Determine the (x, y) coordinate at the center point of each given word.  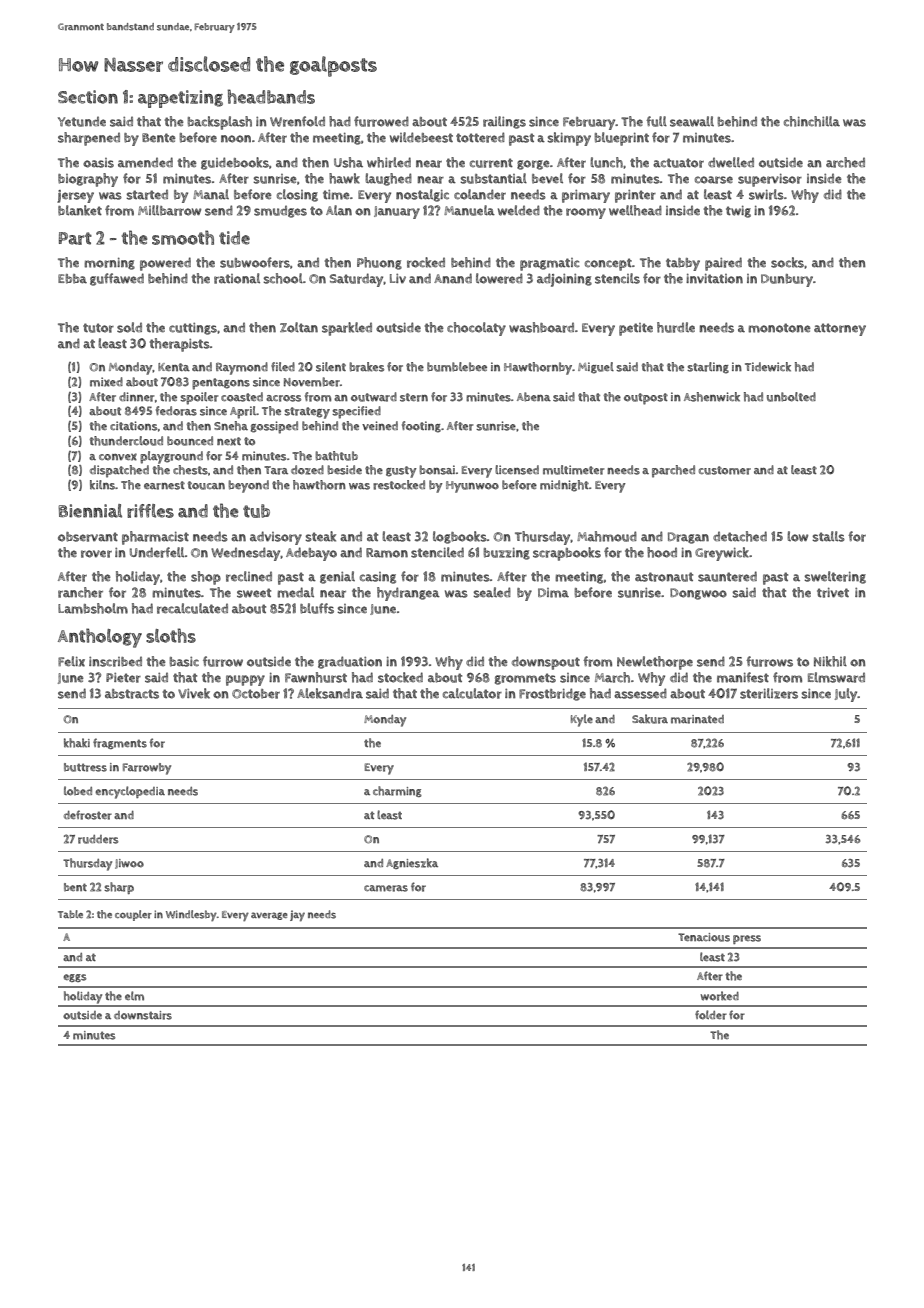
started (147, 194)
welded (519, 210)
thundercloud (126, 441)
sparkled (347, 329)
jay (297, 915)
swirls (766, 194)
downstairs (143, 1015)
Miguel (596, 368)
